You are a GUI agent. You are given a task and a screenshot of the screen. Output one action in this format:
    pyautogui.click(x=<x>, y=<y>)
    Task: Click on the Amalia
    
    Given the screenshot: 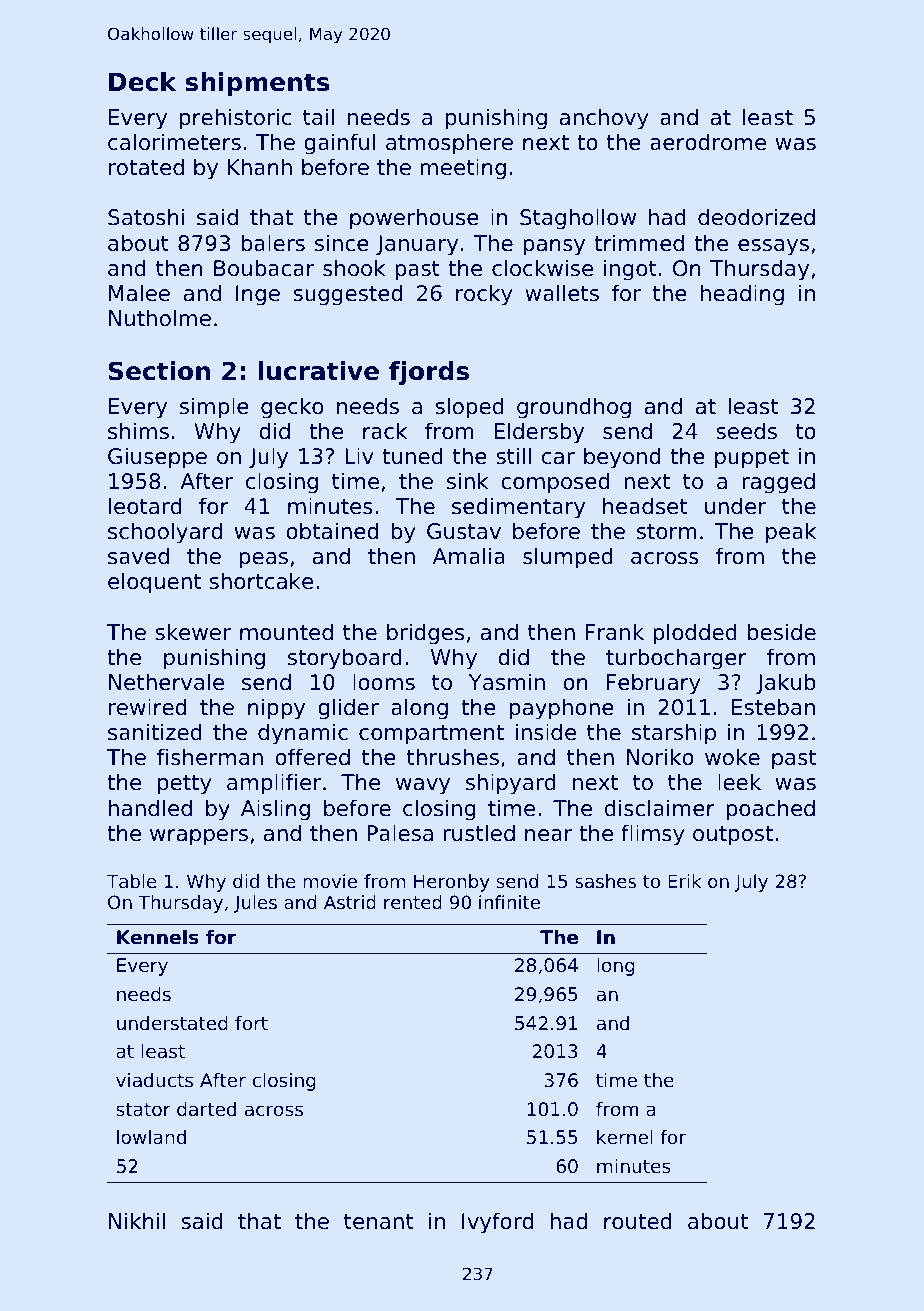 What is the action you would take?
    pyautogui.click(x=469, y=556)
